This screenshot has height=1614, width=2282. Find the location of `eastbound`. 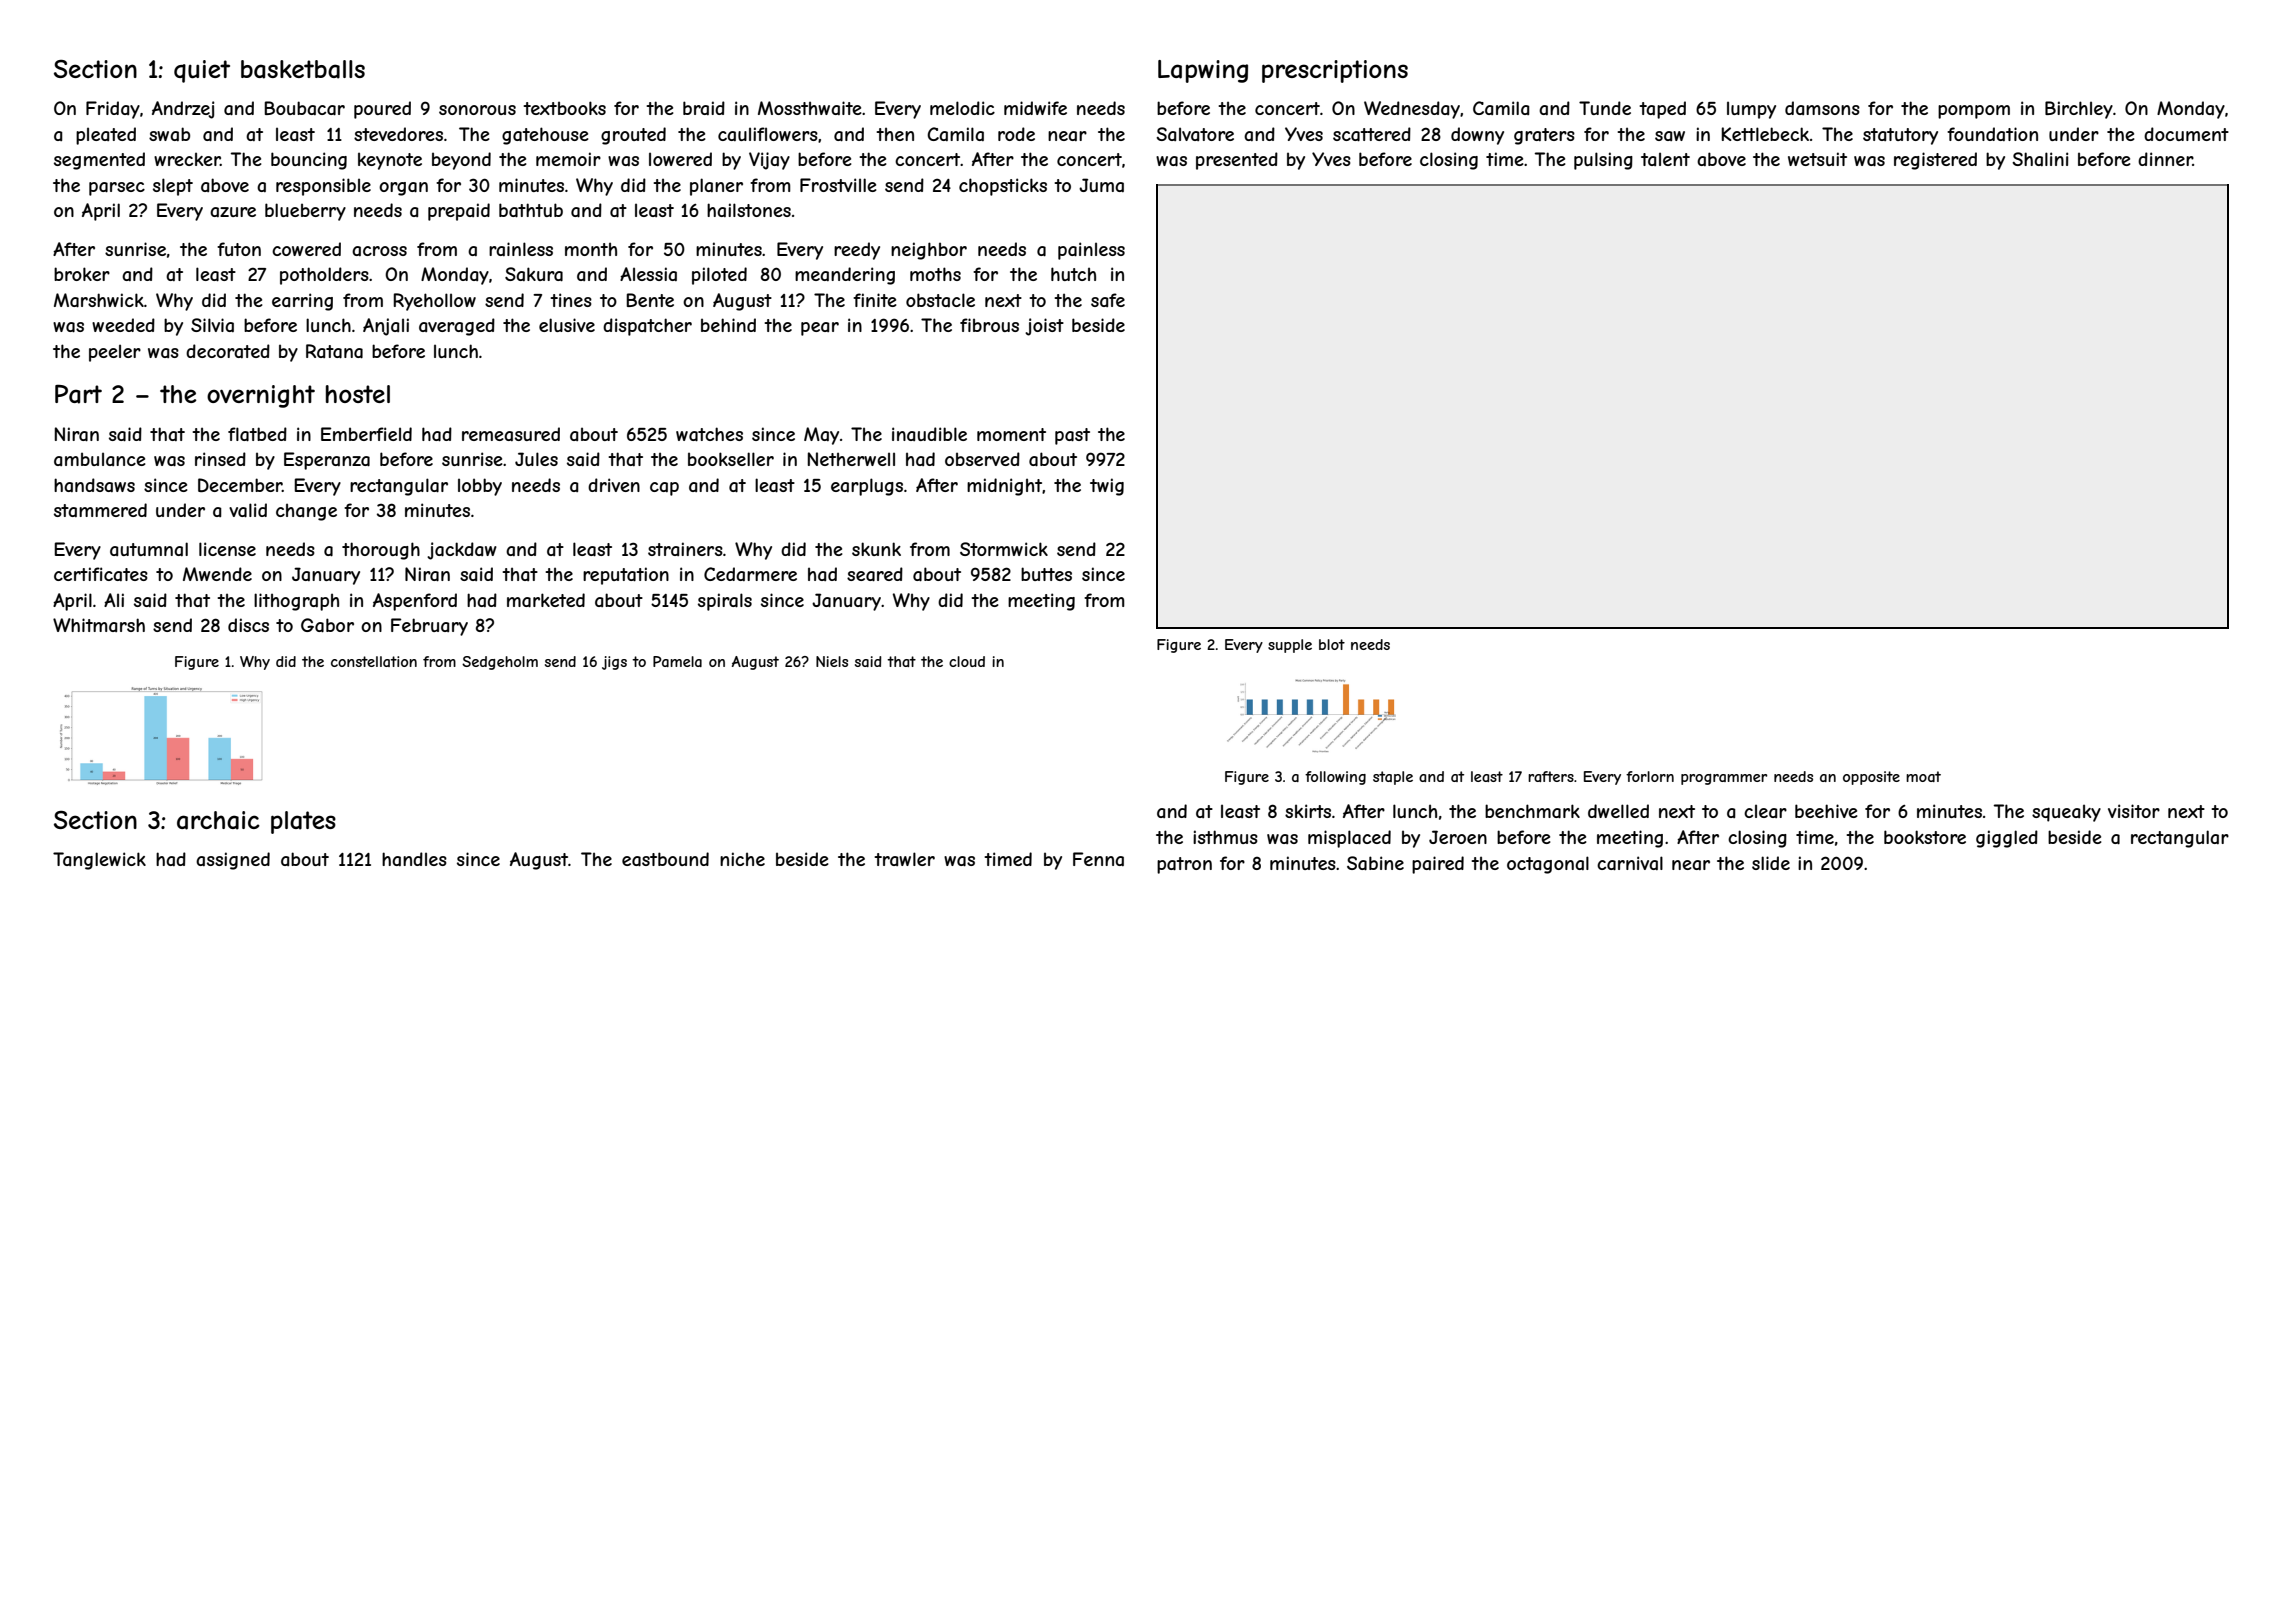

eastbound is located at coordinates (665, 859).
